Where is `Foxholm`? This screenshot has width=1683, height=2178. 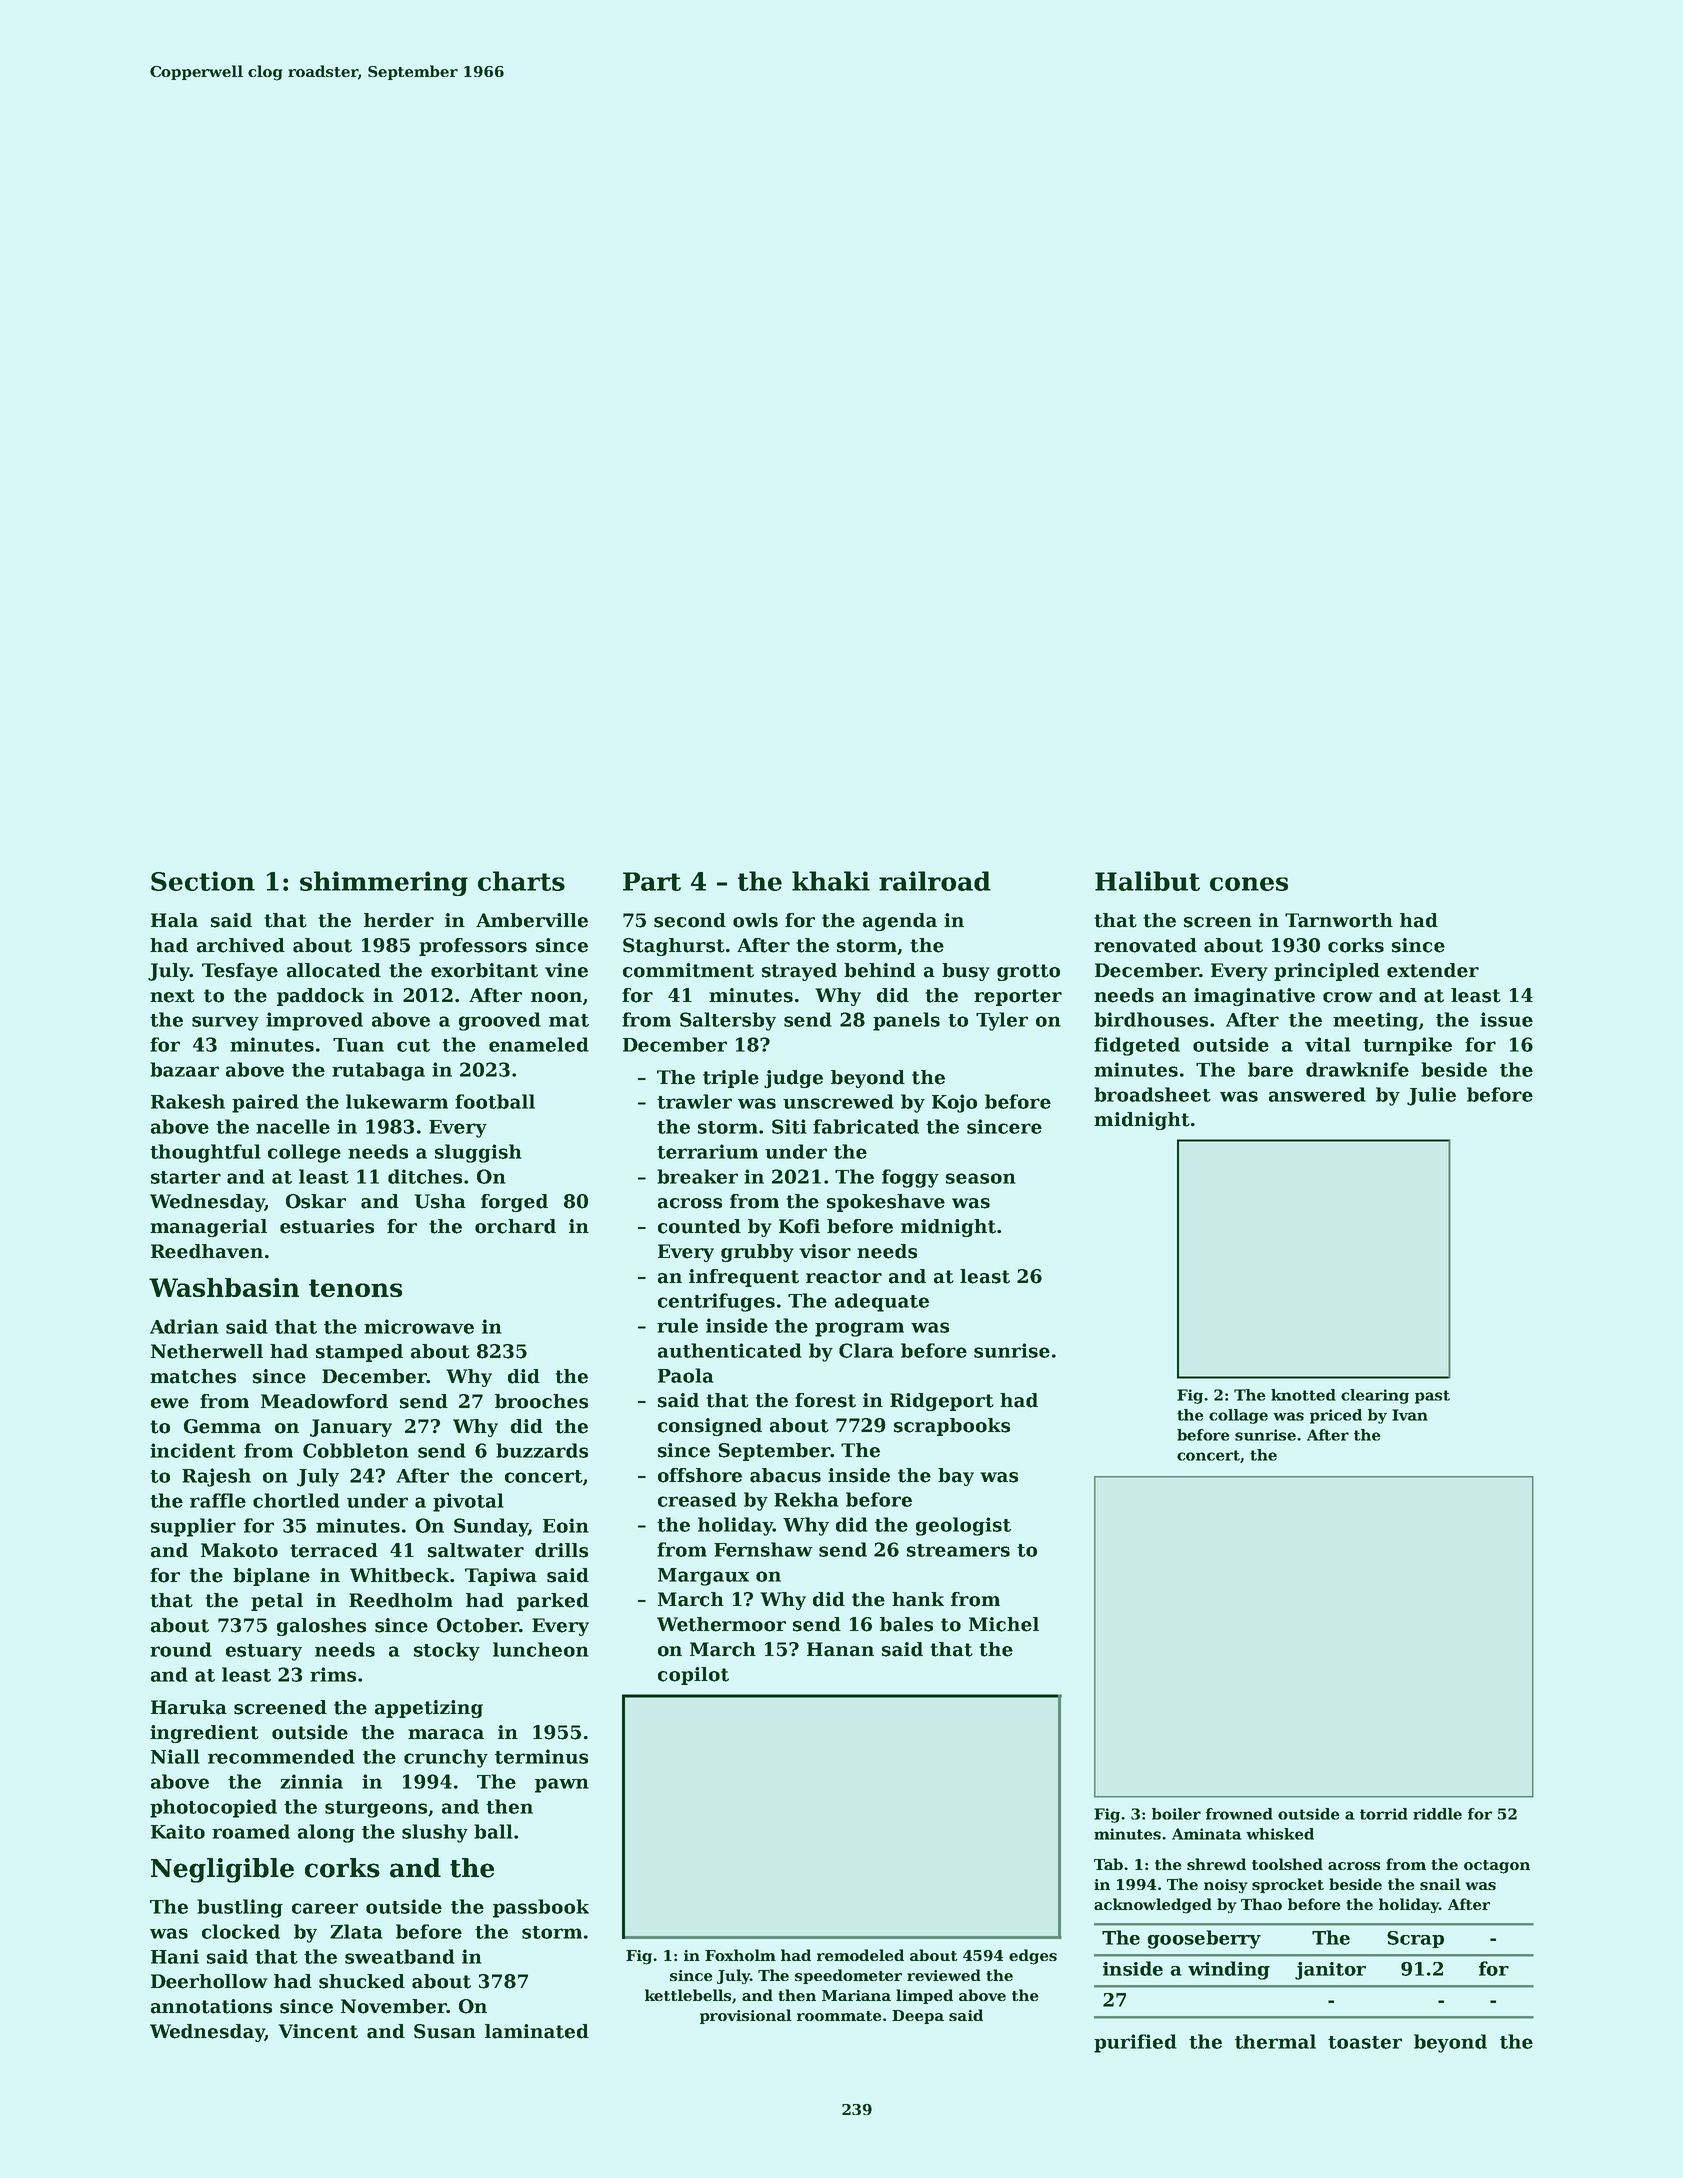 Foxholm is located at coordinates (740, 1955).
